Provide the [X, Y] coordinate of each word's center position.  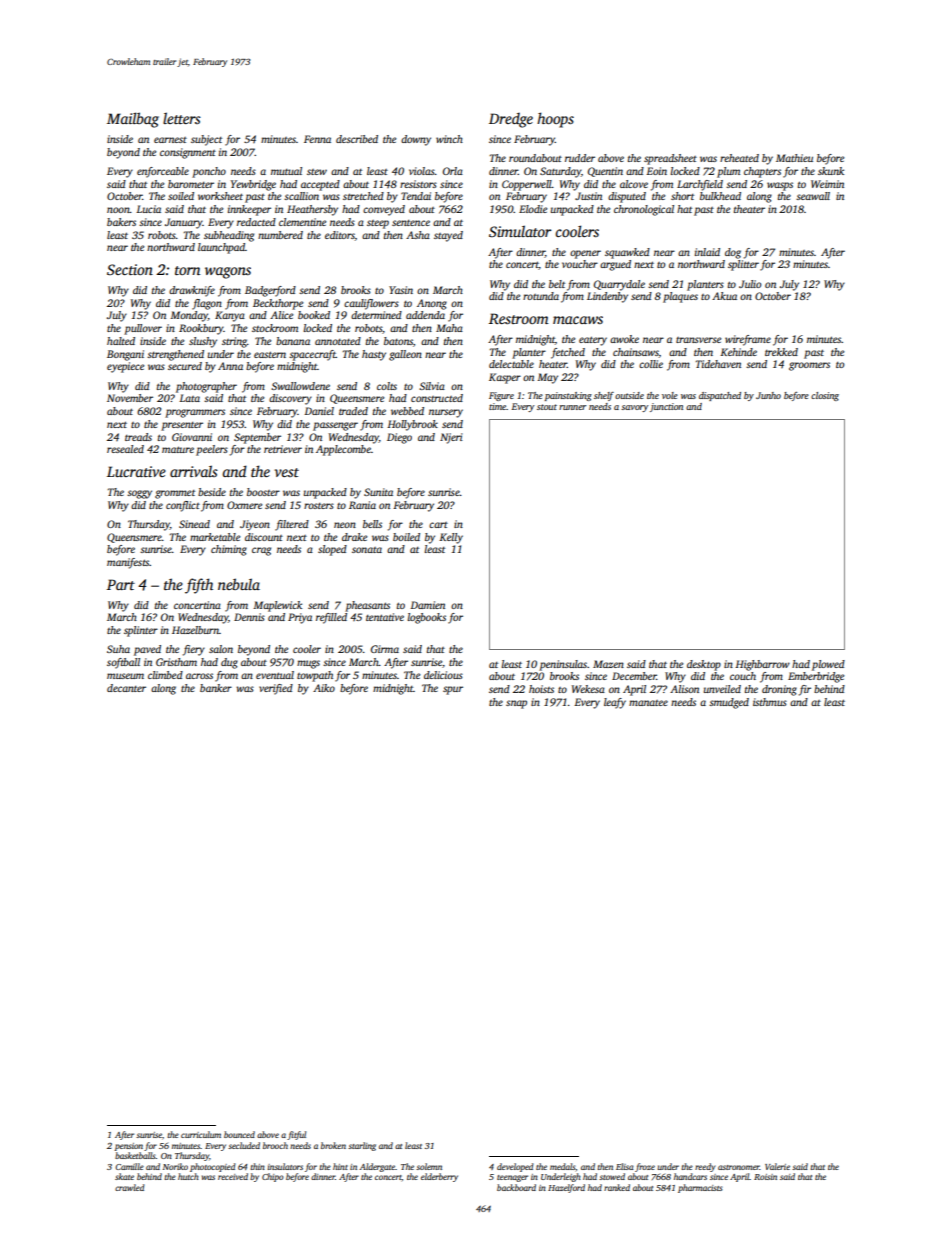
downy [416, 140]
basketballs [135, 1155]
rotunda [541, 296]
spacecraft [312, 355]
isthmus [770, 702]
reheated [739, 158]
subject [206, 140]
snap [516, 704]
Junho [768, 395]
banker [216, 688]
